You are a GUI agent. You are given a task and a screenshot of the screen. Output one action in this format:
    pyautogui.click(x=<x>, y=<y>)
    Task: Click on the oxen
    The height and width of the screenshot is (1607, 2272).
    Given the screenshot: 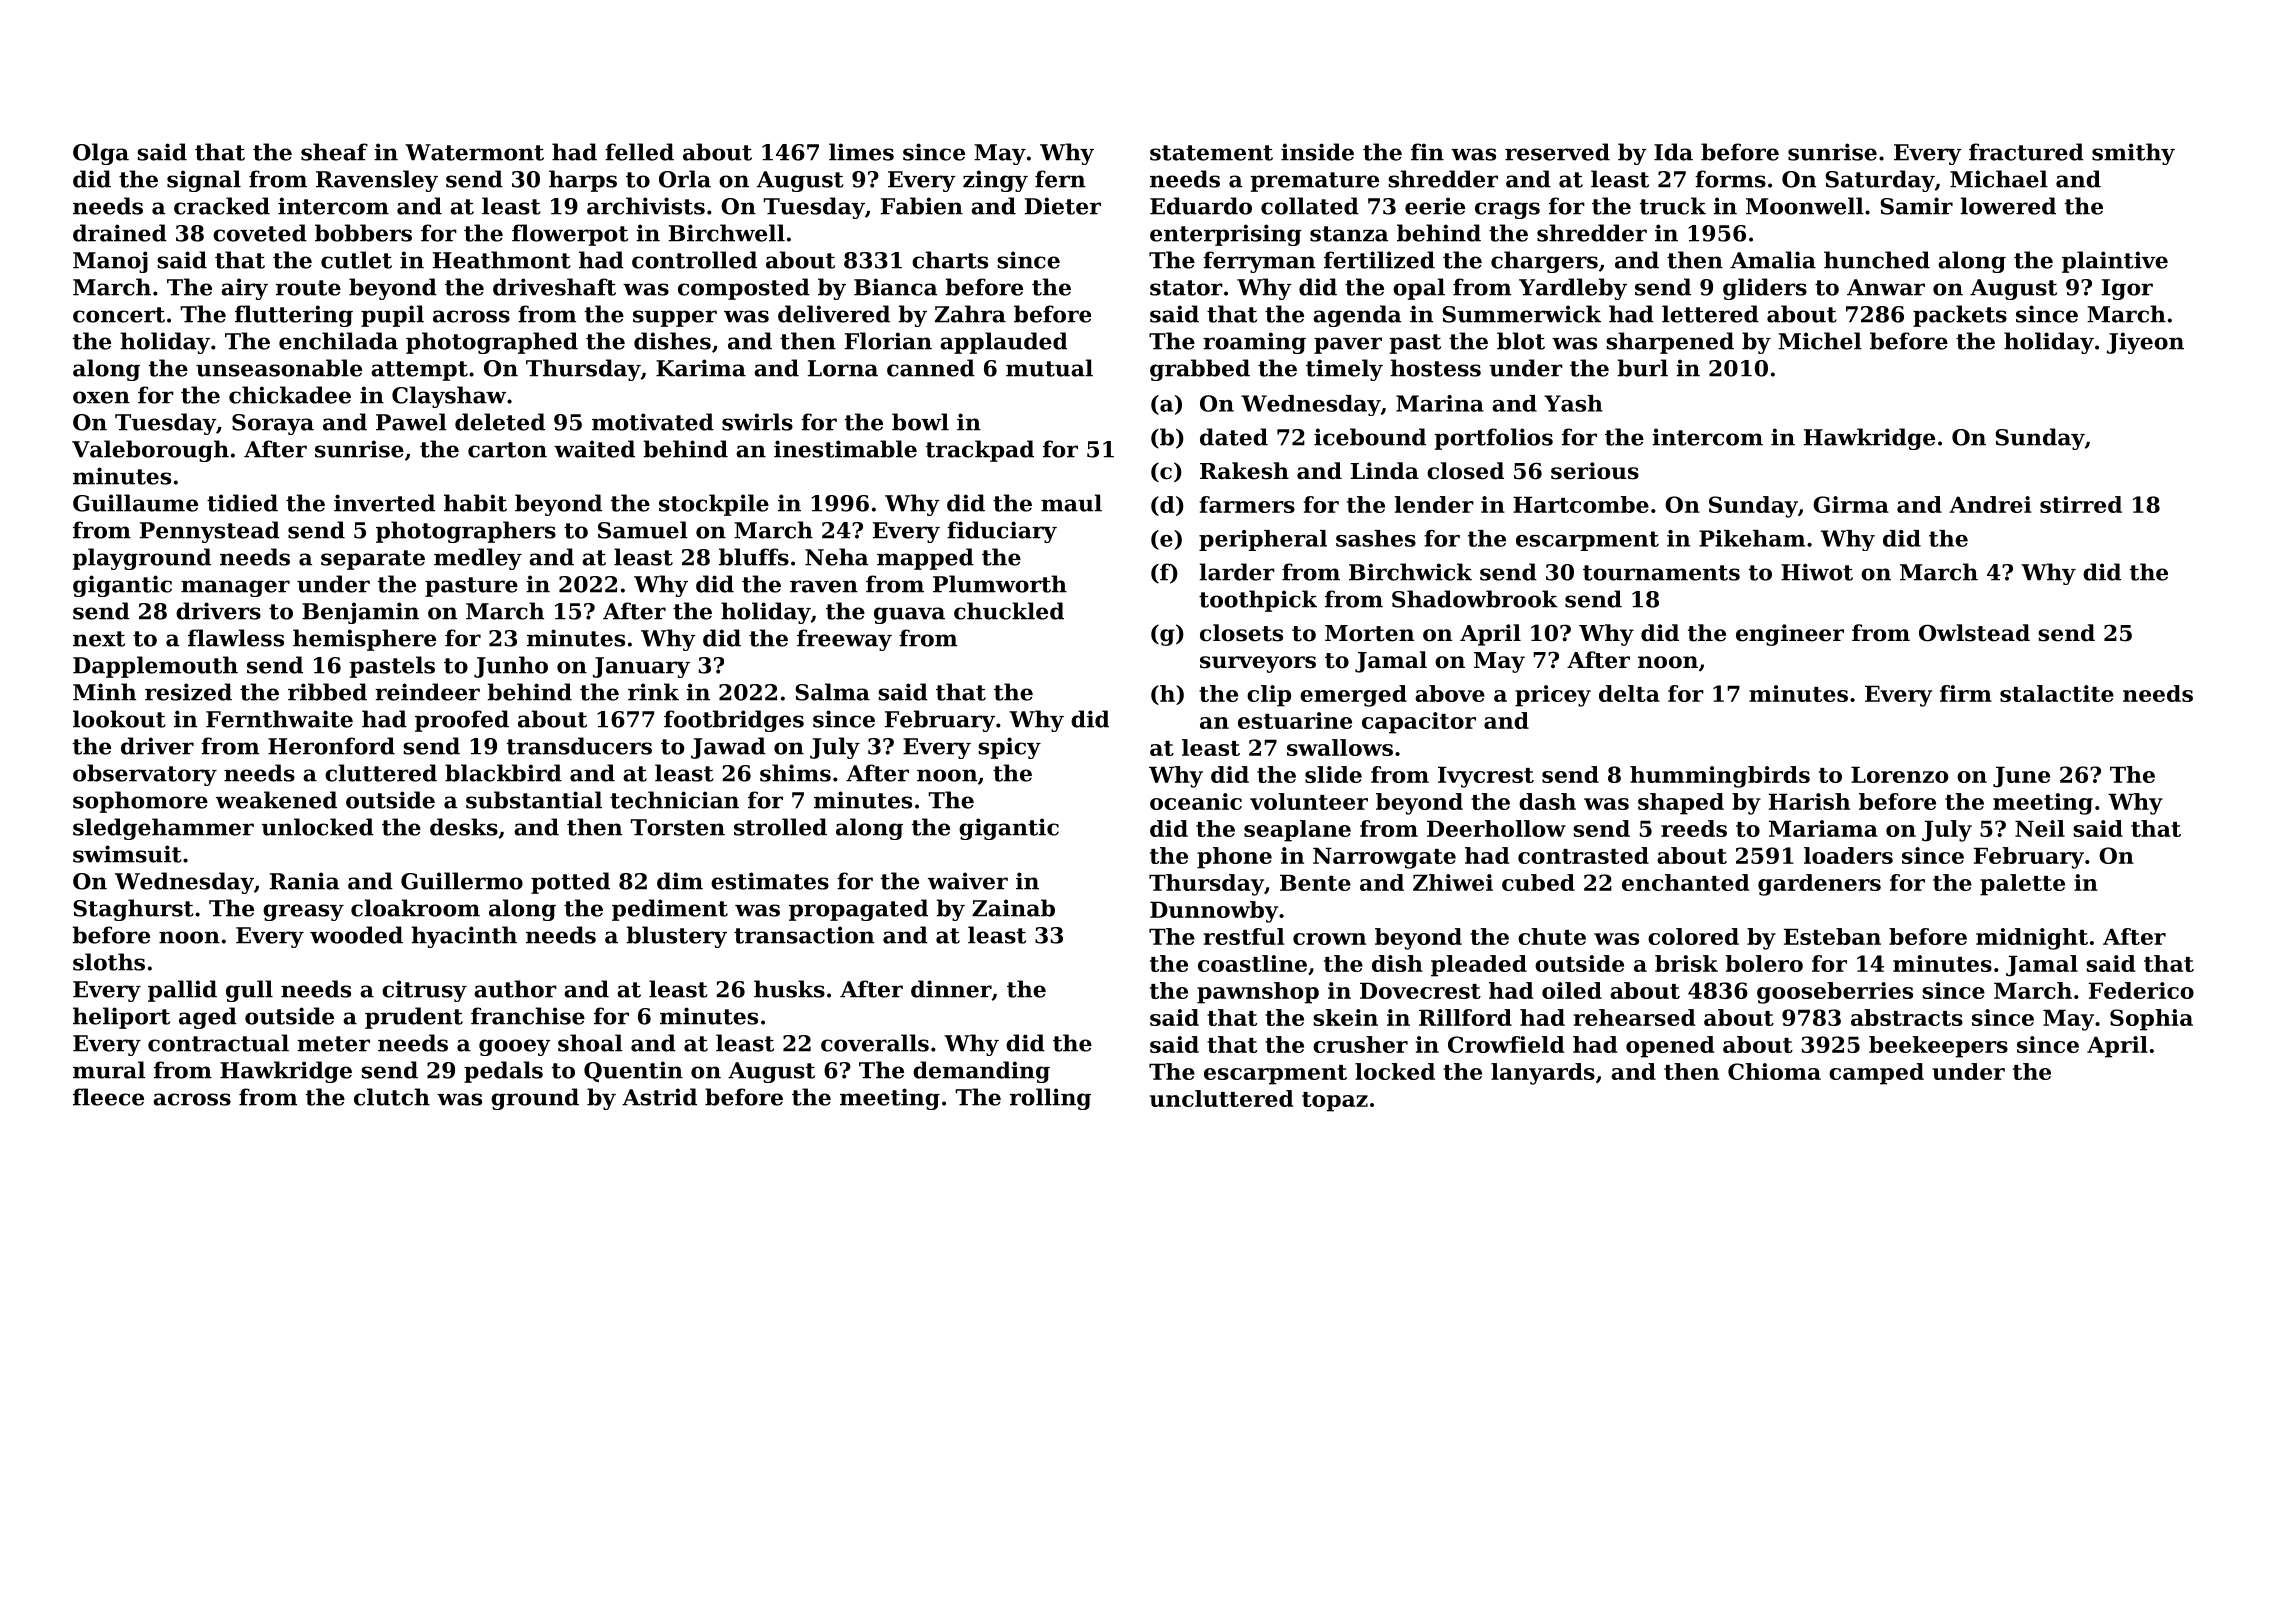 What is the action you would take?
    pyautogui.click(x=101, y=397)
